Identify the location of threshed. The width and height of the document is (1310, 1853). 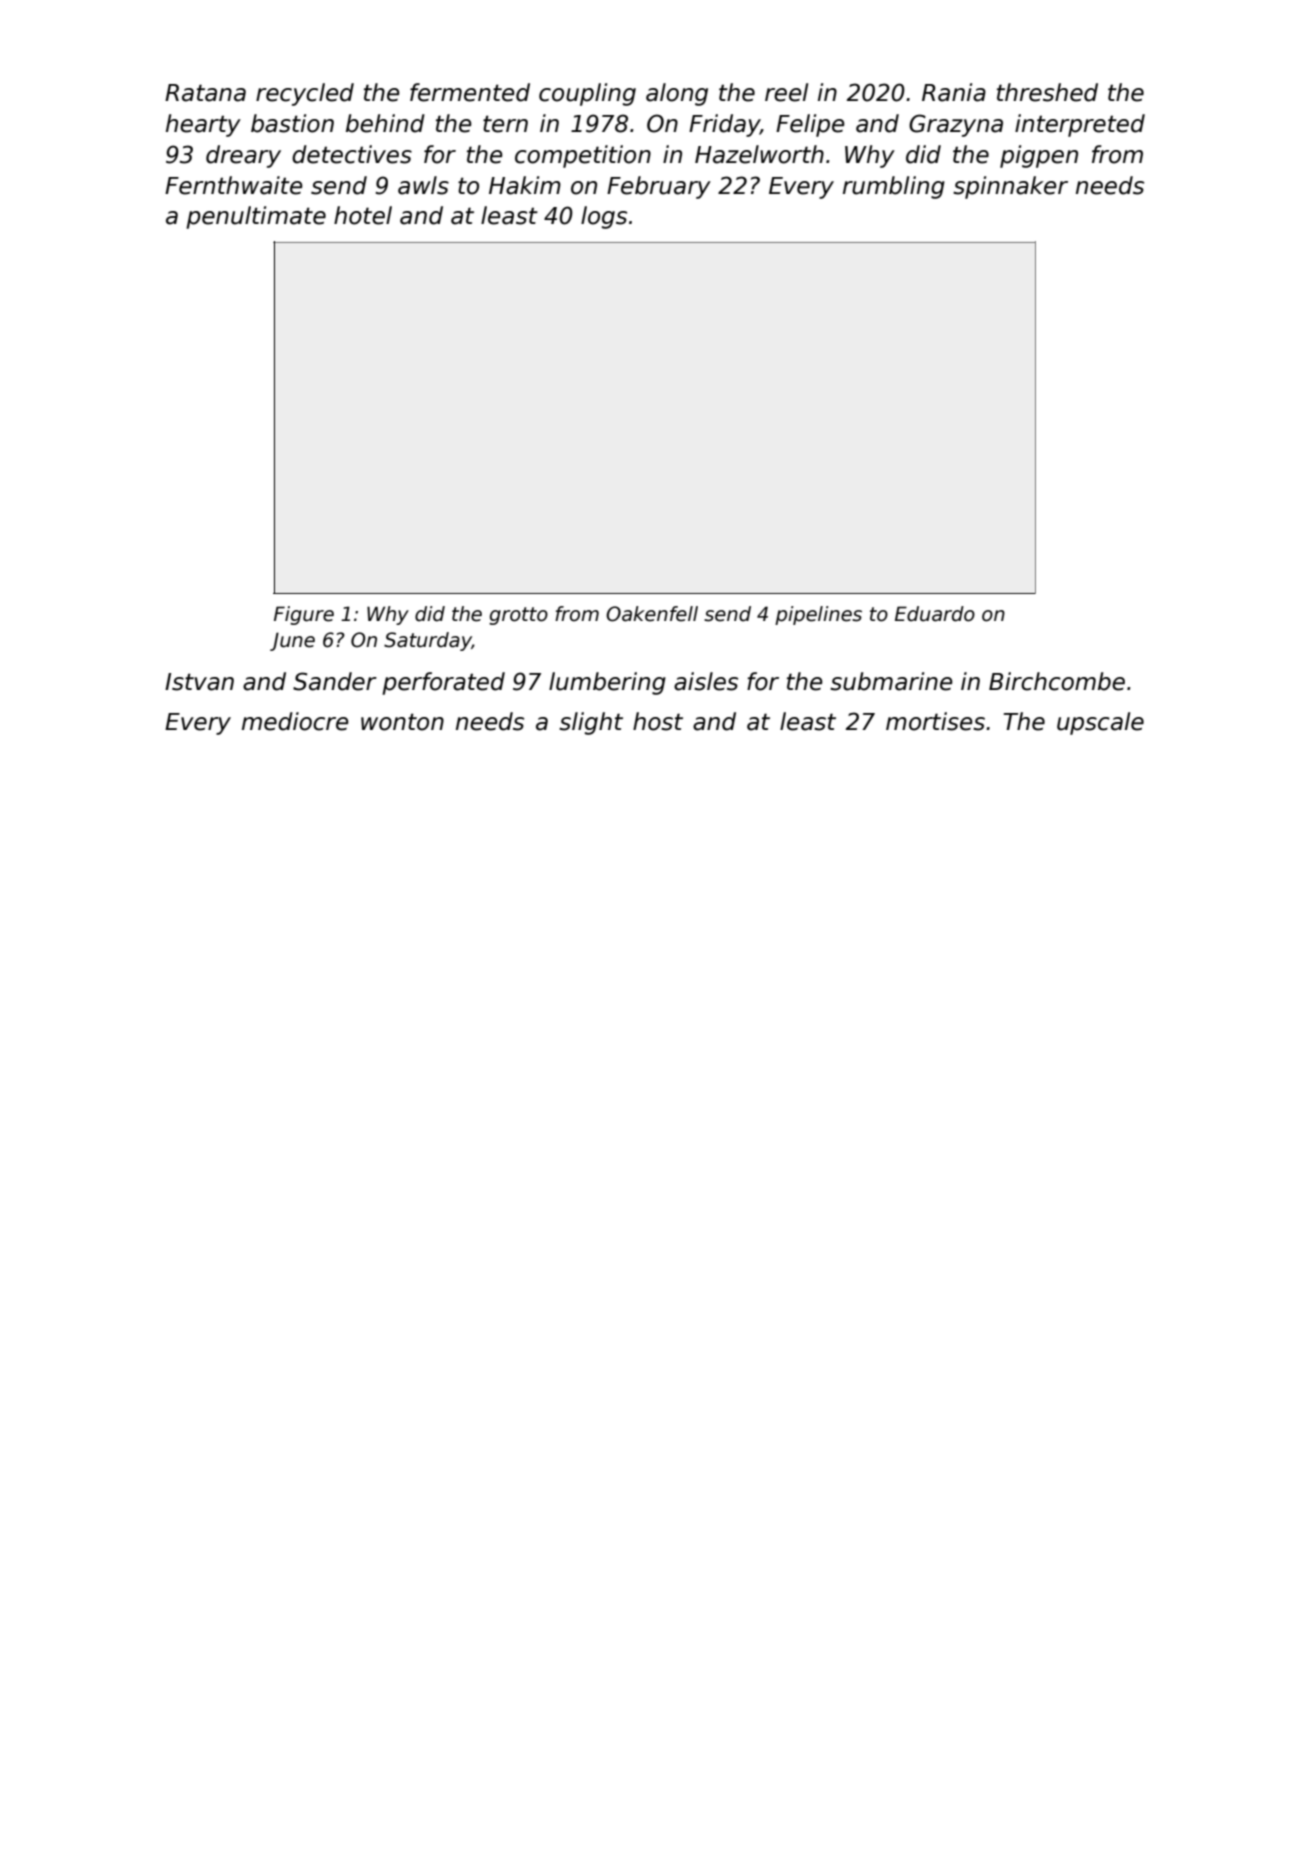
(1047, 92).
